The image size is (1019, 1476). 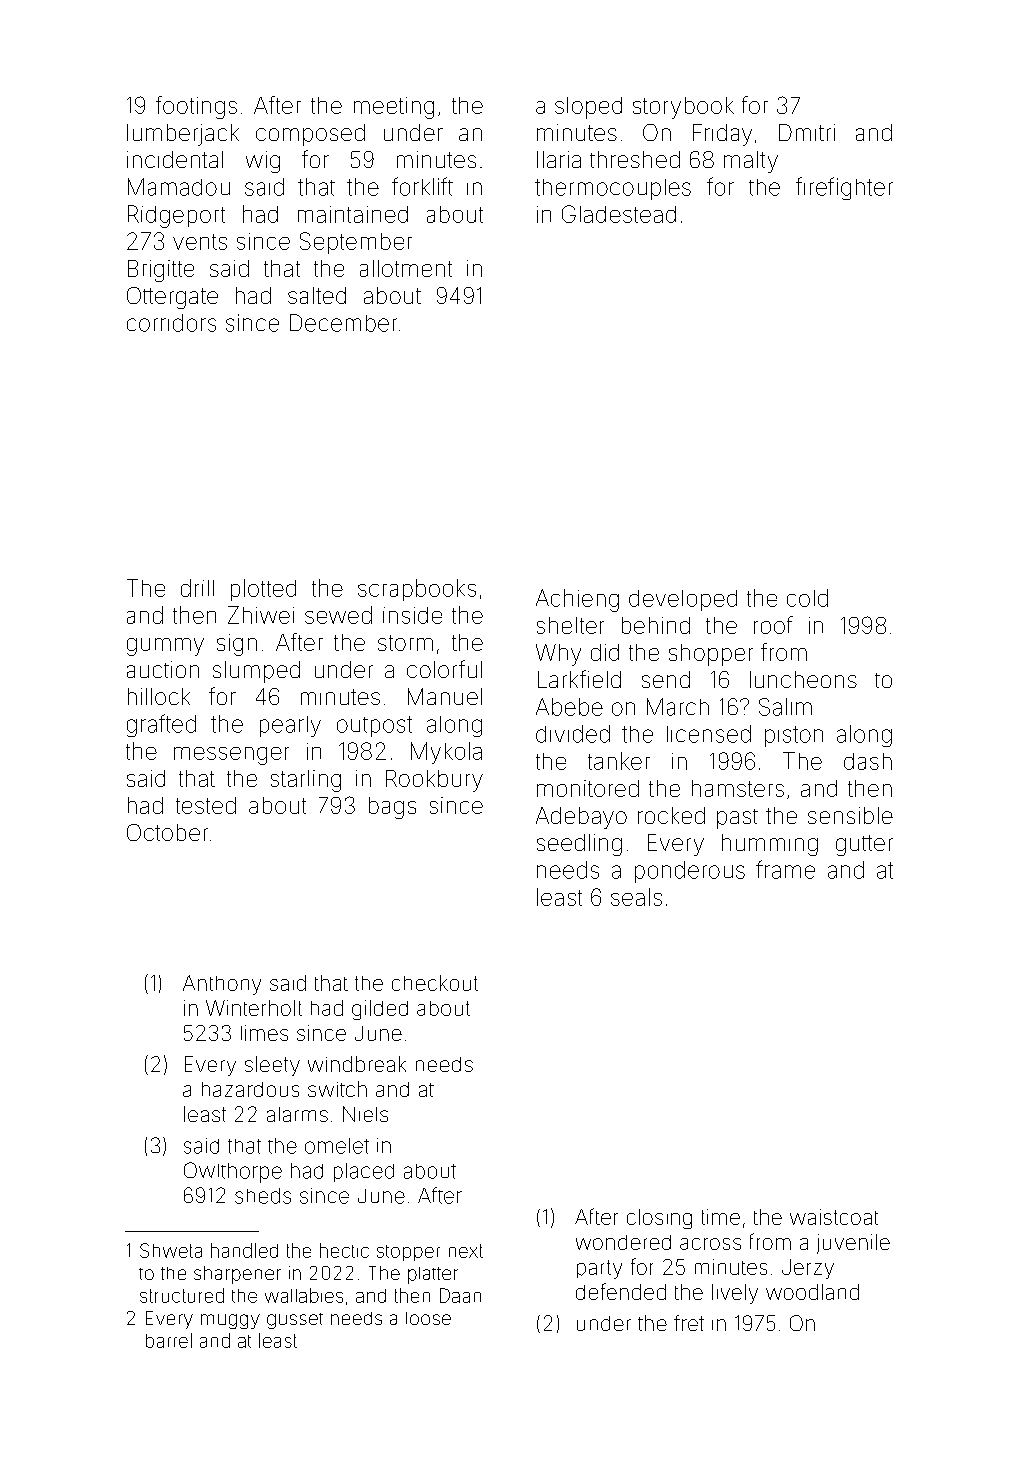 I want to click on sign, so click(x=237, y=645).
